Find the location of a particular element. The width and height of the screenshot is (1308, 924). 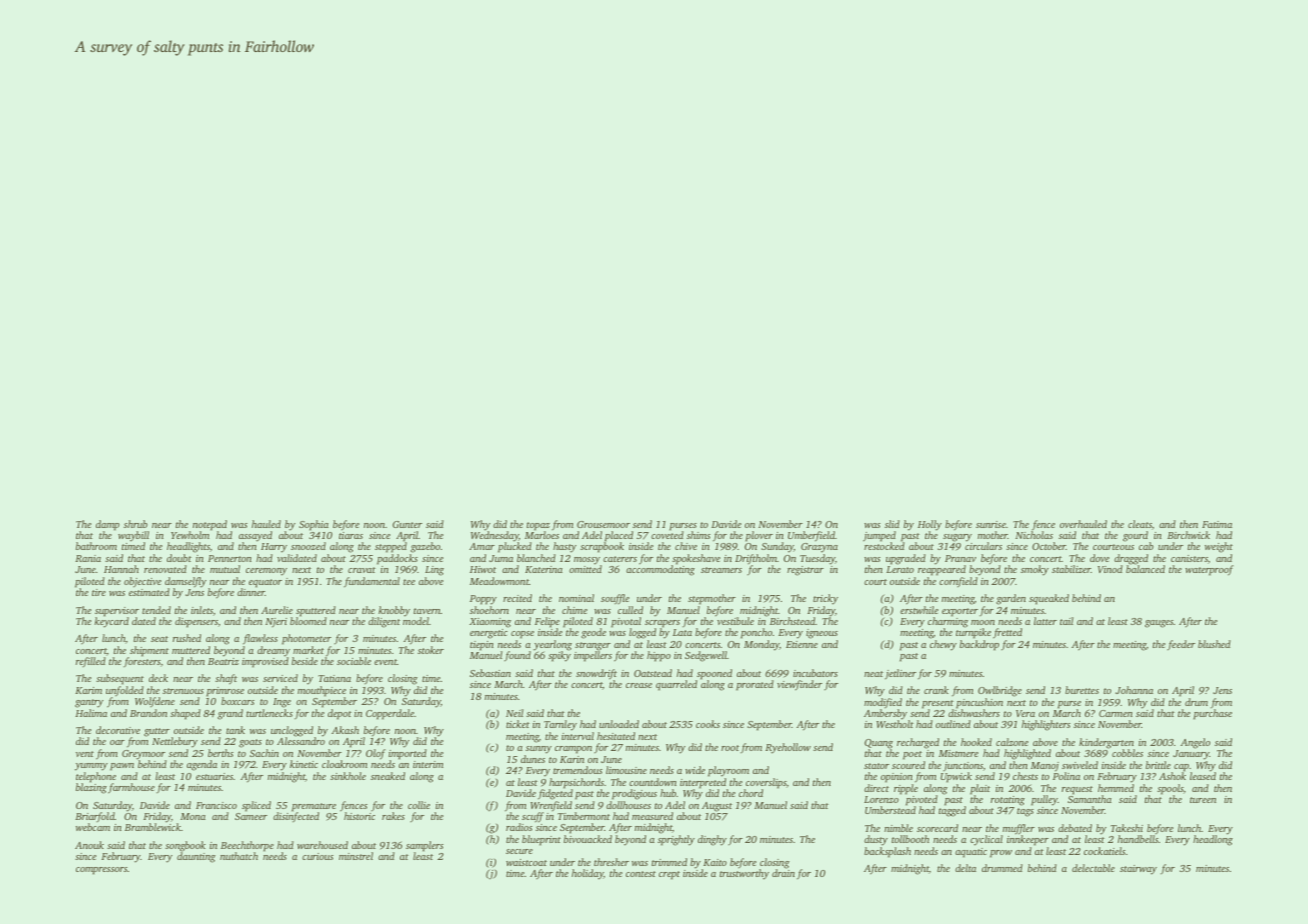

Johanna is located at coordinates (1134, 690).
